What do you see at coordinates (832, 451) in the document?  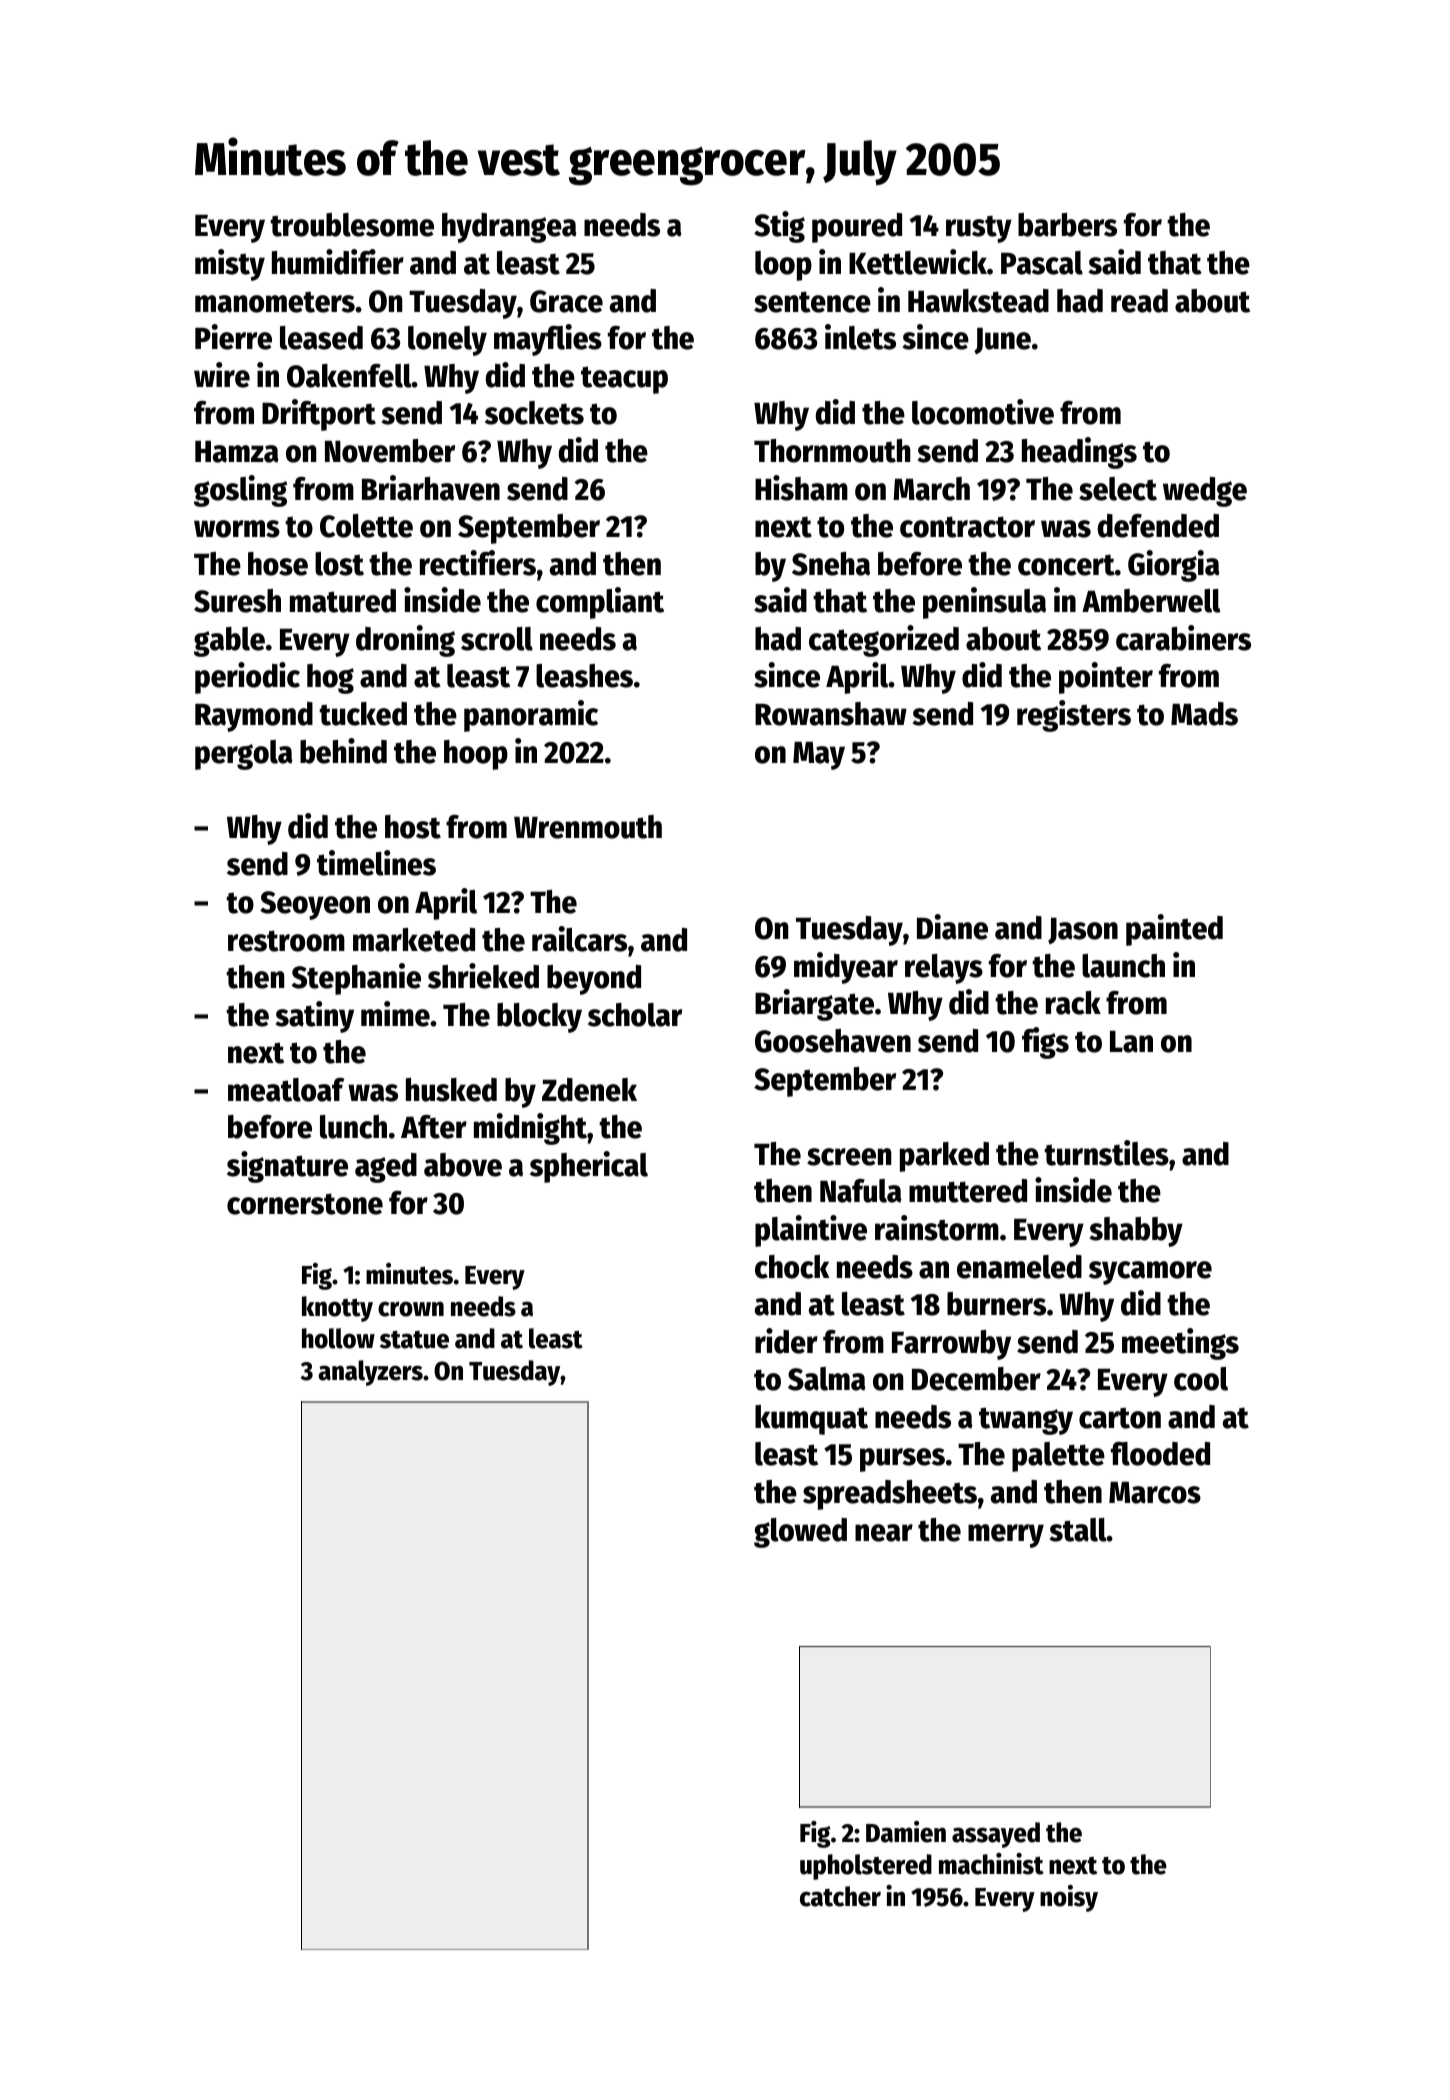 I see `Thornmouth` at bounding box center [832, 451].
